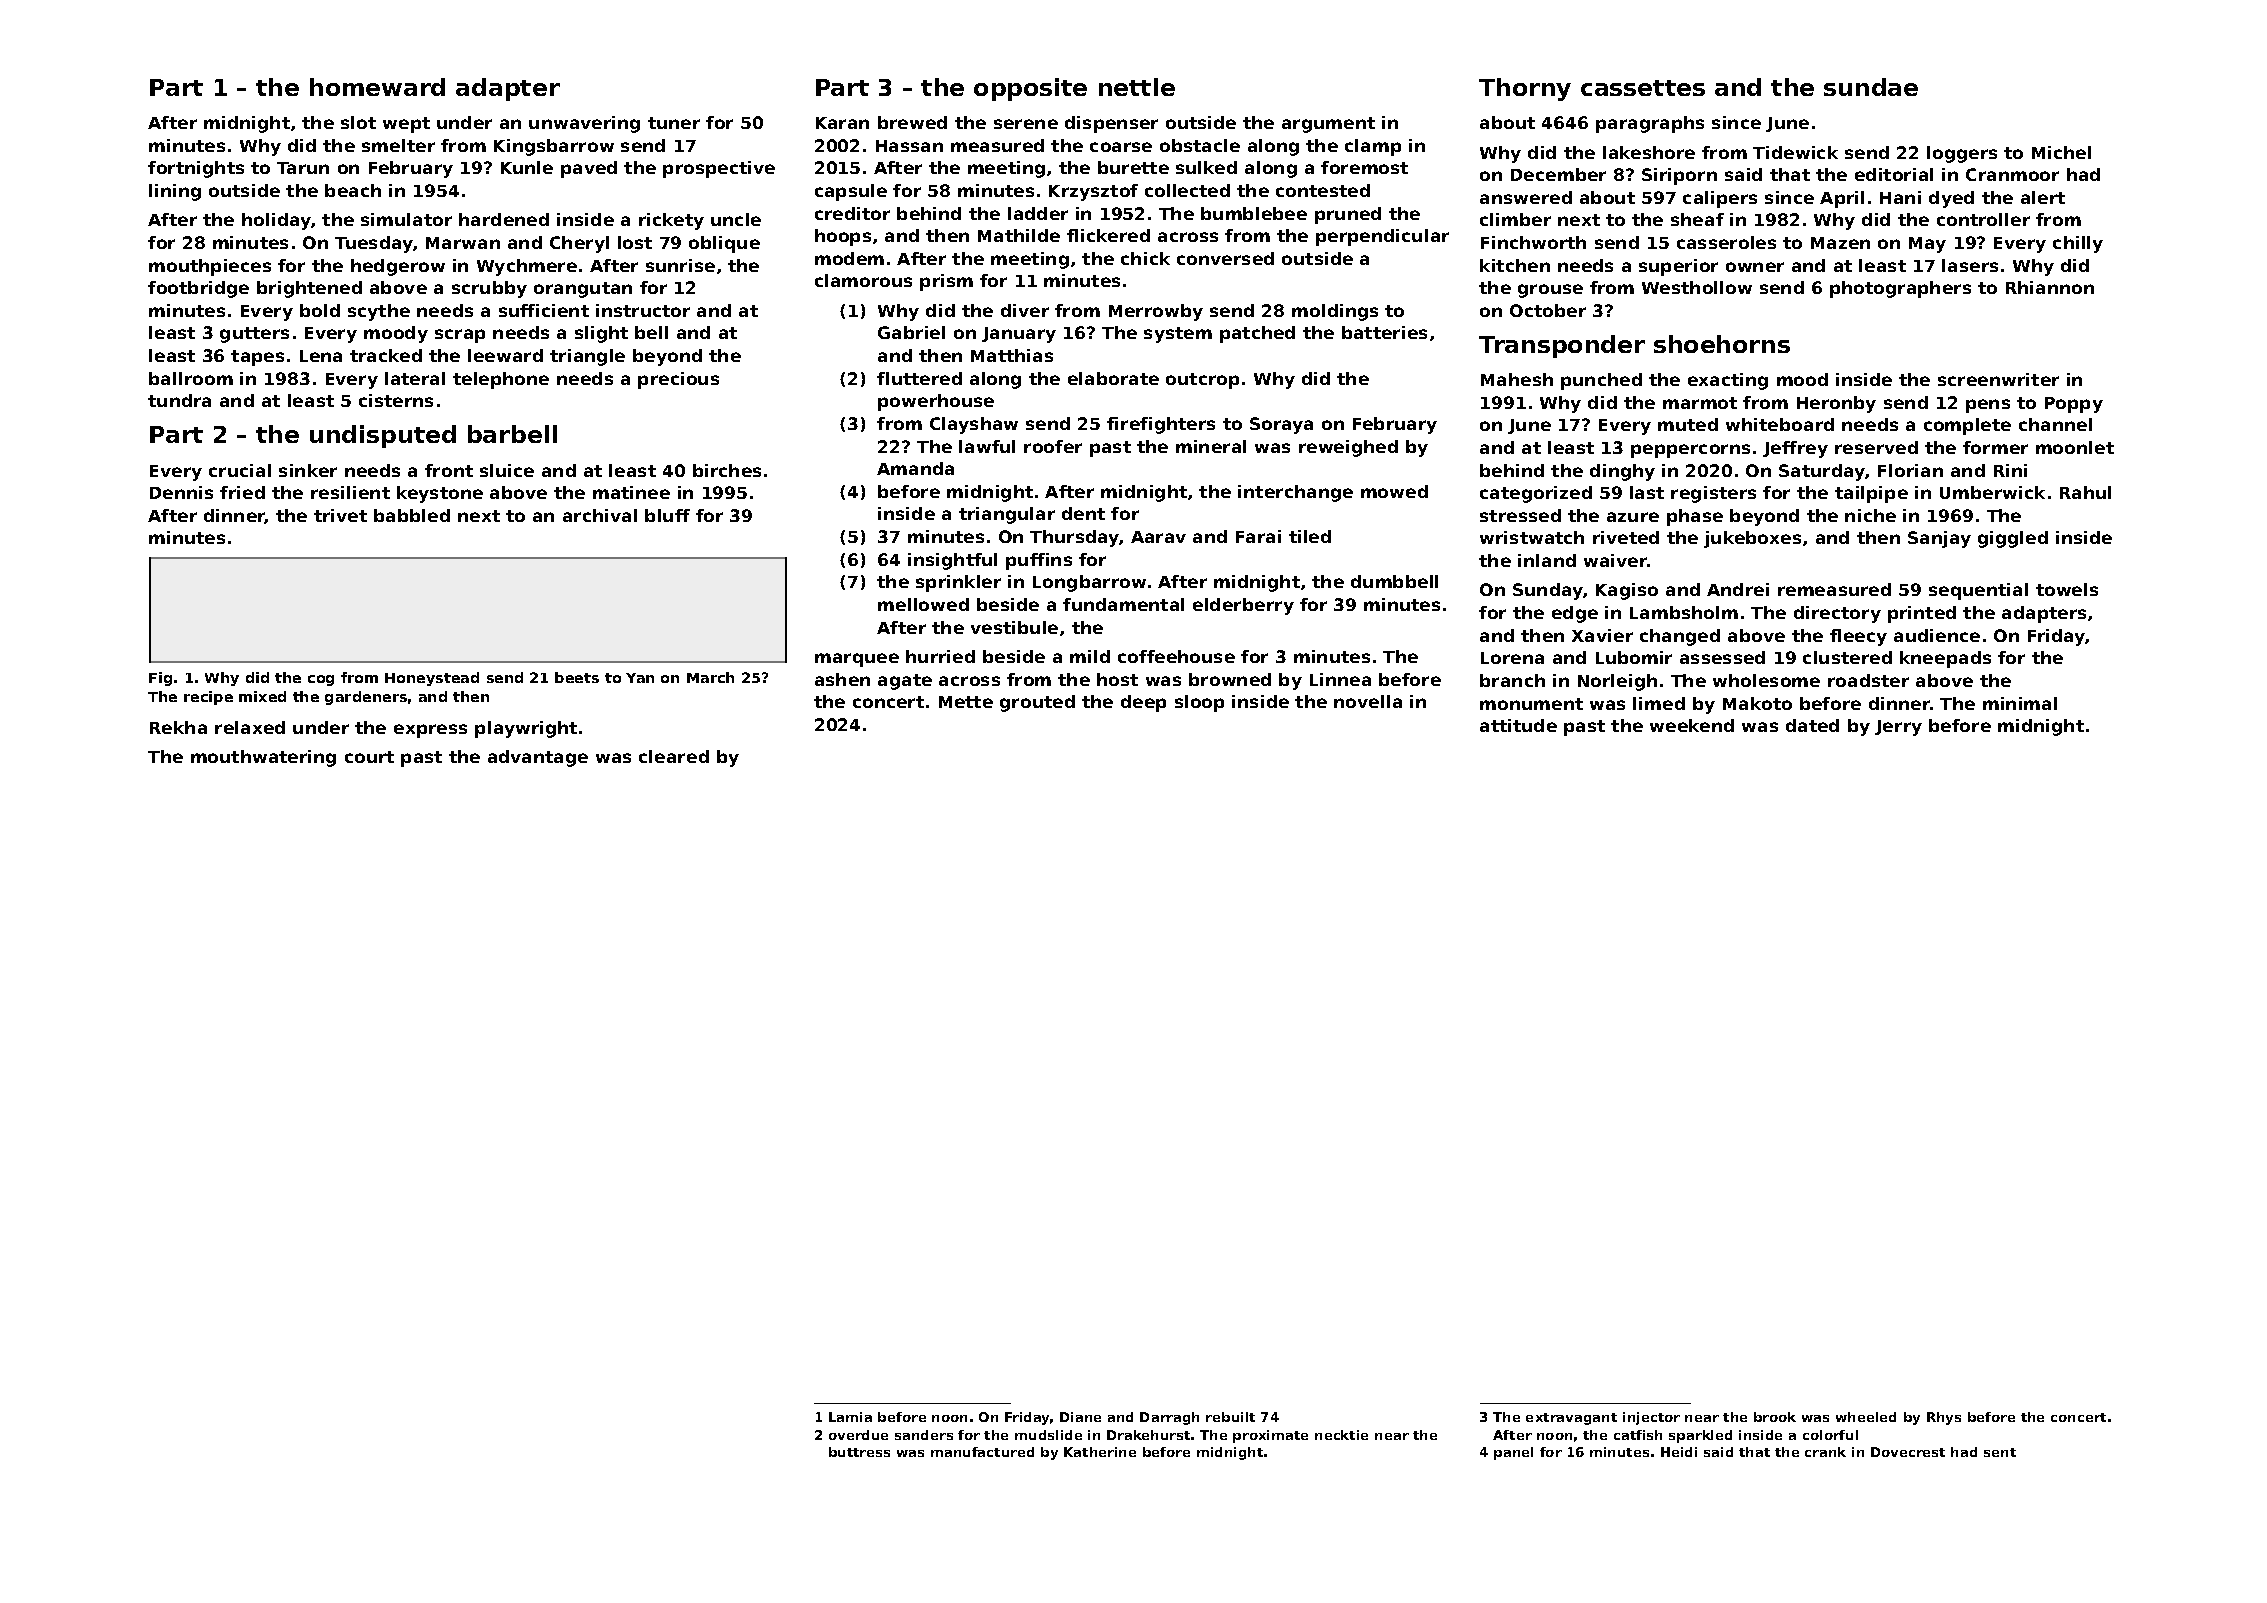 Image resolution: width=2267 pixels, height=1603 pixels. Describe the element at coordinates (1518, 725) in the document. I see `attitude` at that location.
